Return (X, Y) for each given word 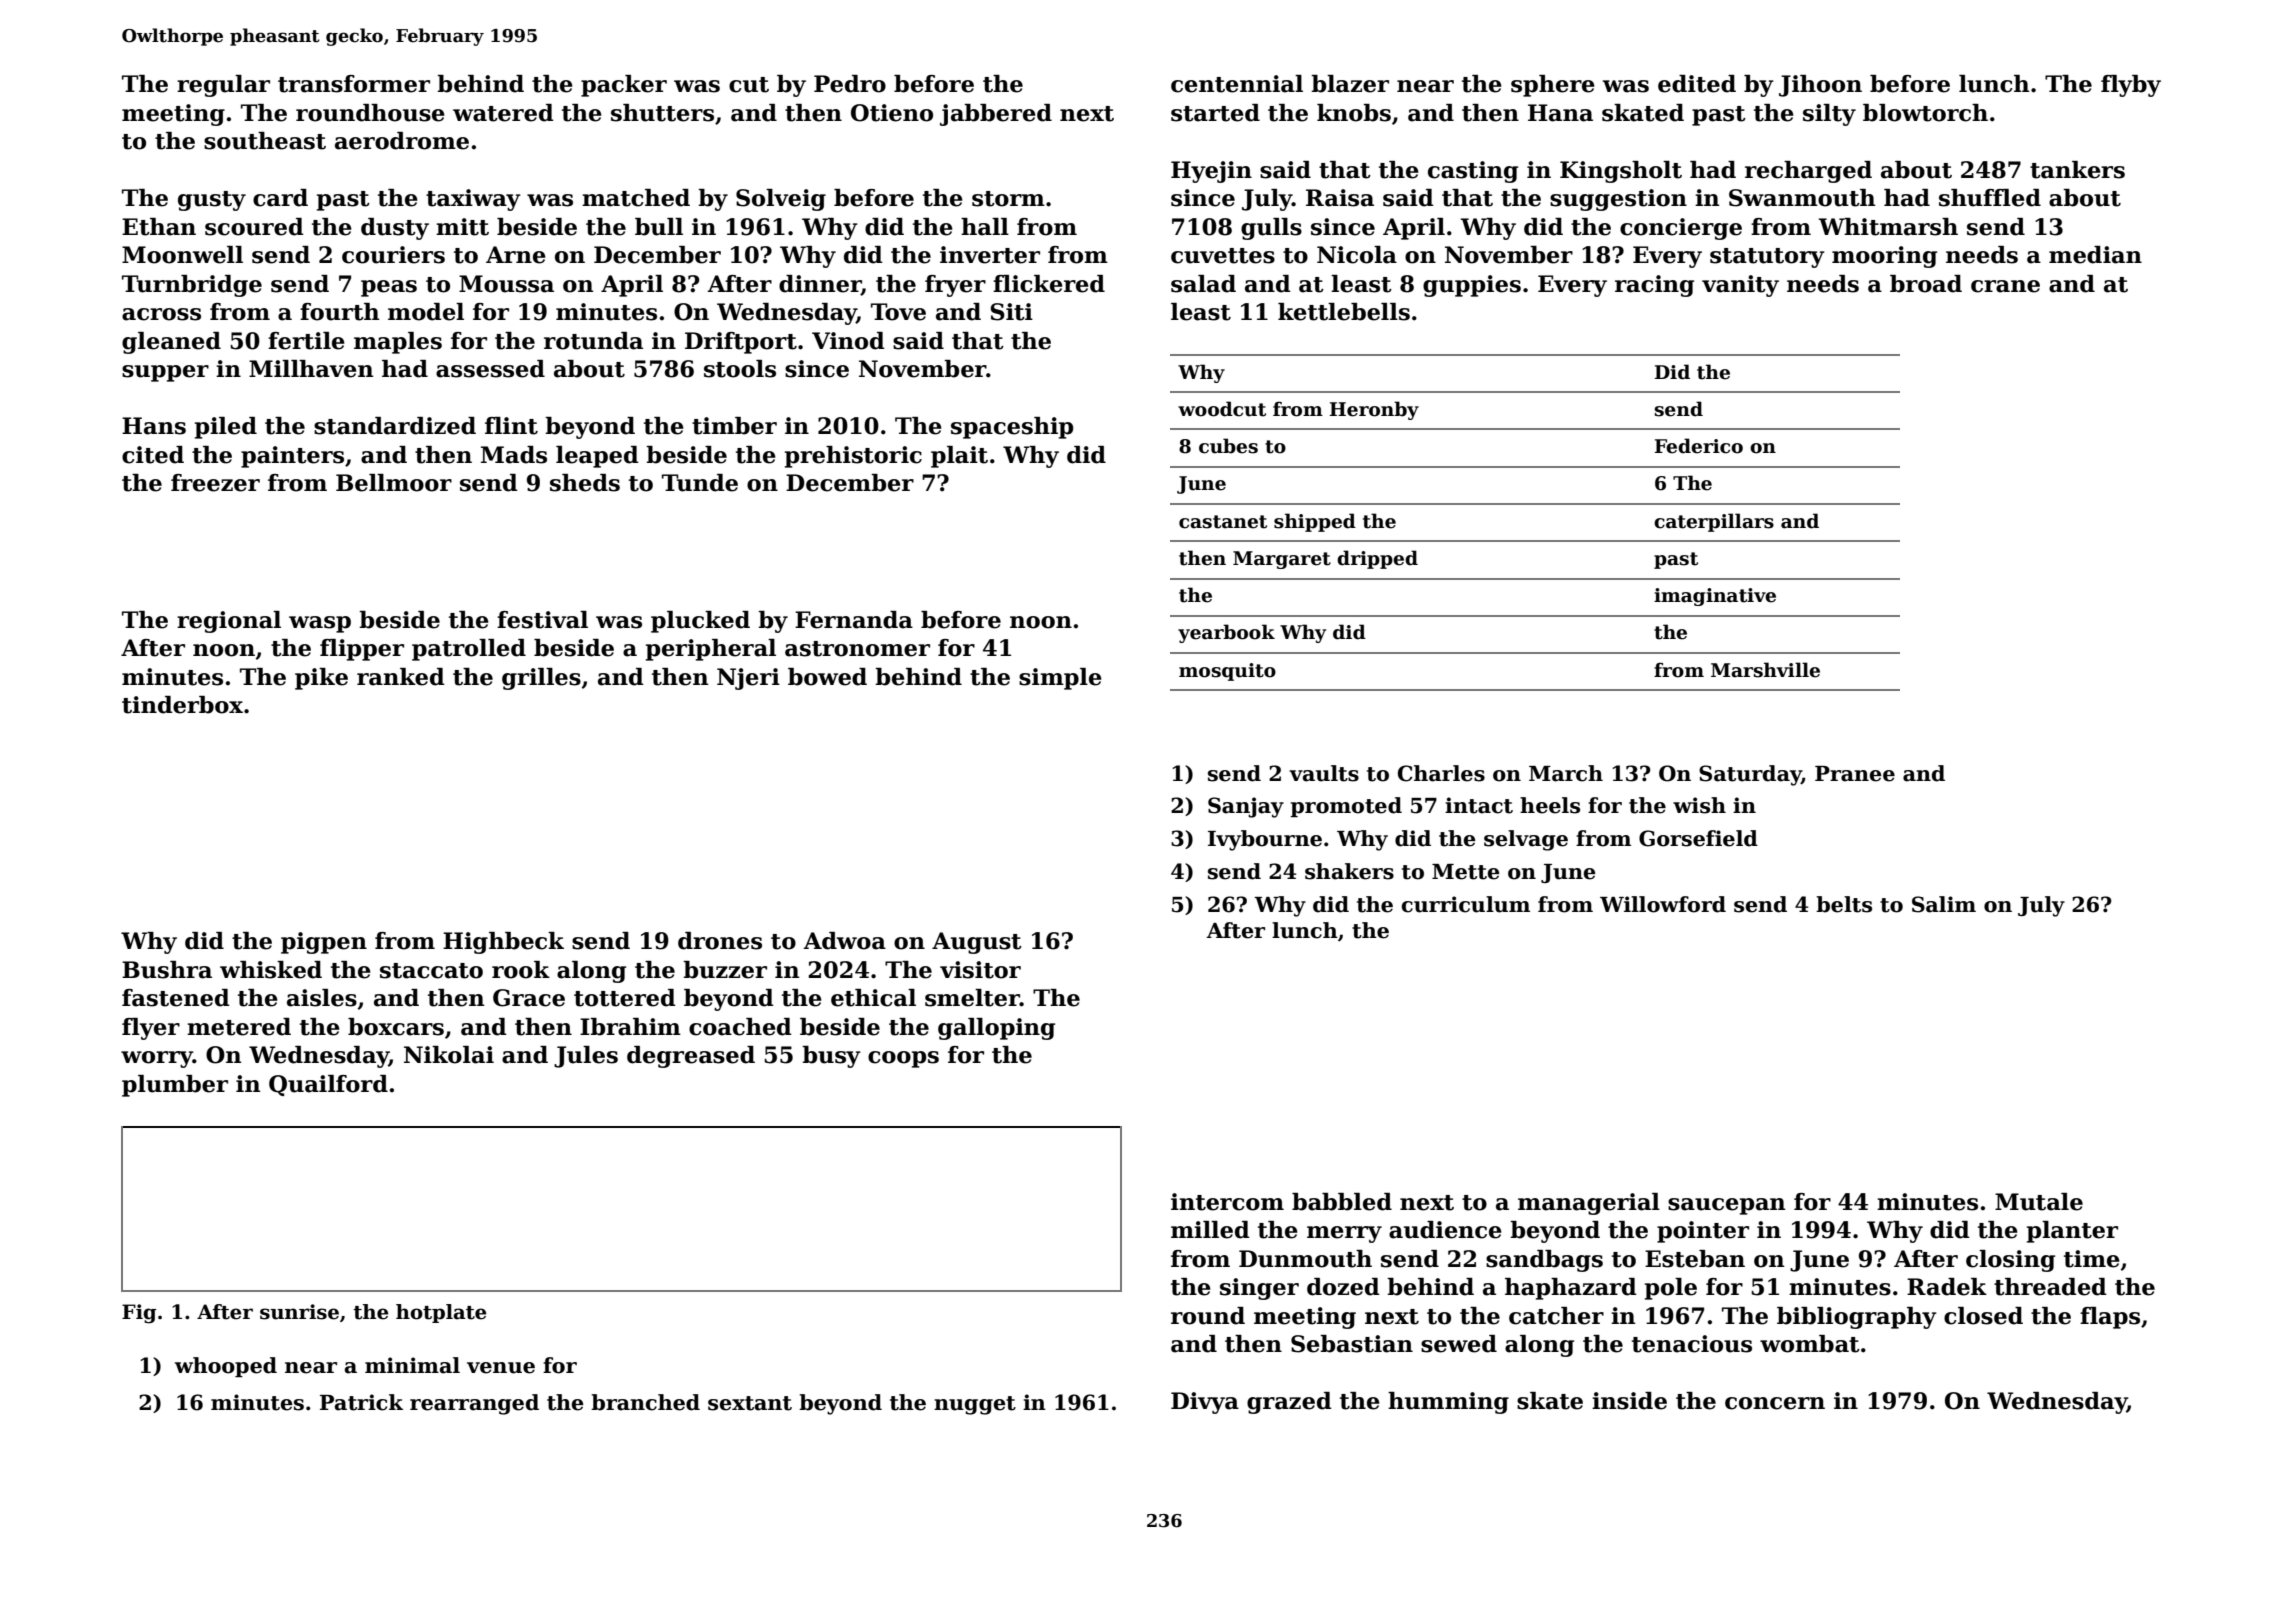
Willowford (1663, 904)
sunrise (299, 1312)
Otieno (892, 113)
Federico (1699, 446)
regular (223, 86)
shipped (1315, 522)
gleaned (171, 343)
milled (1210, 1230)
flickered (1049, 284)
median (2095, 255)
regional (229, 622)
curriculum (1466, 904)
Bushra (167, 970)
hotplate (441, 1313)
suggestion (1618, 200)
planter (2072, 1232)
